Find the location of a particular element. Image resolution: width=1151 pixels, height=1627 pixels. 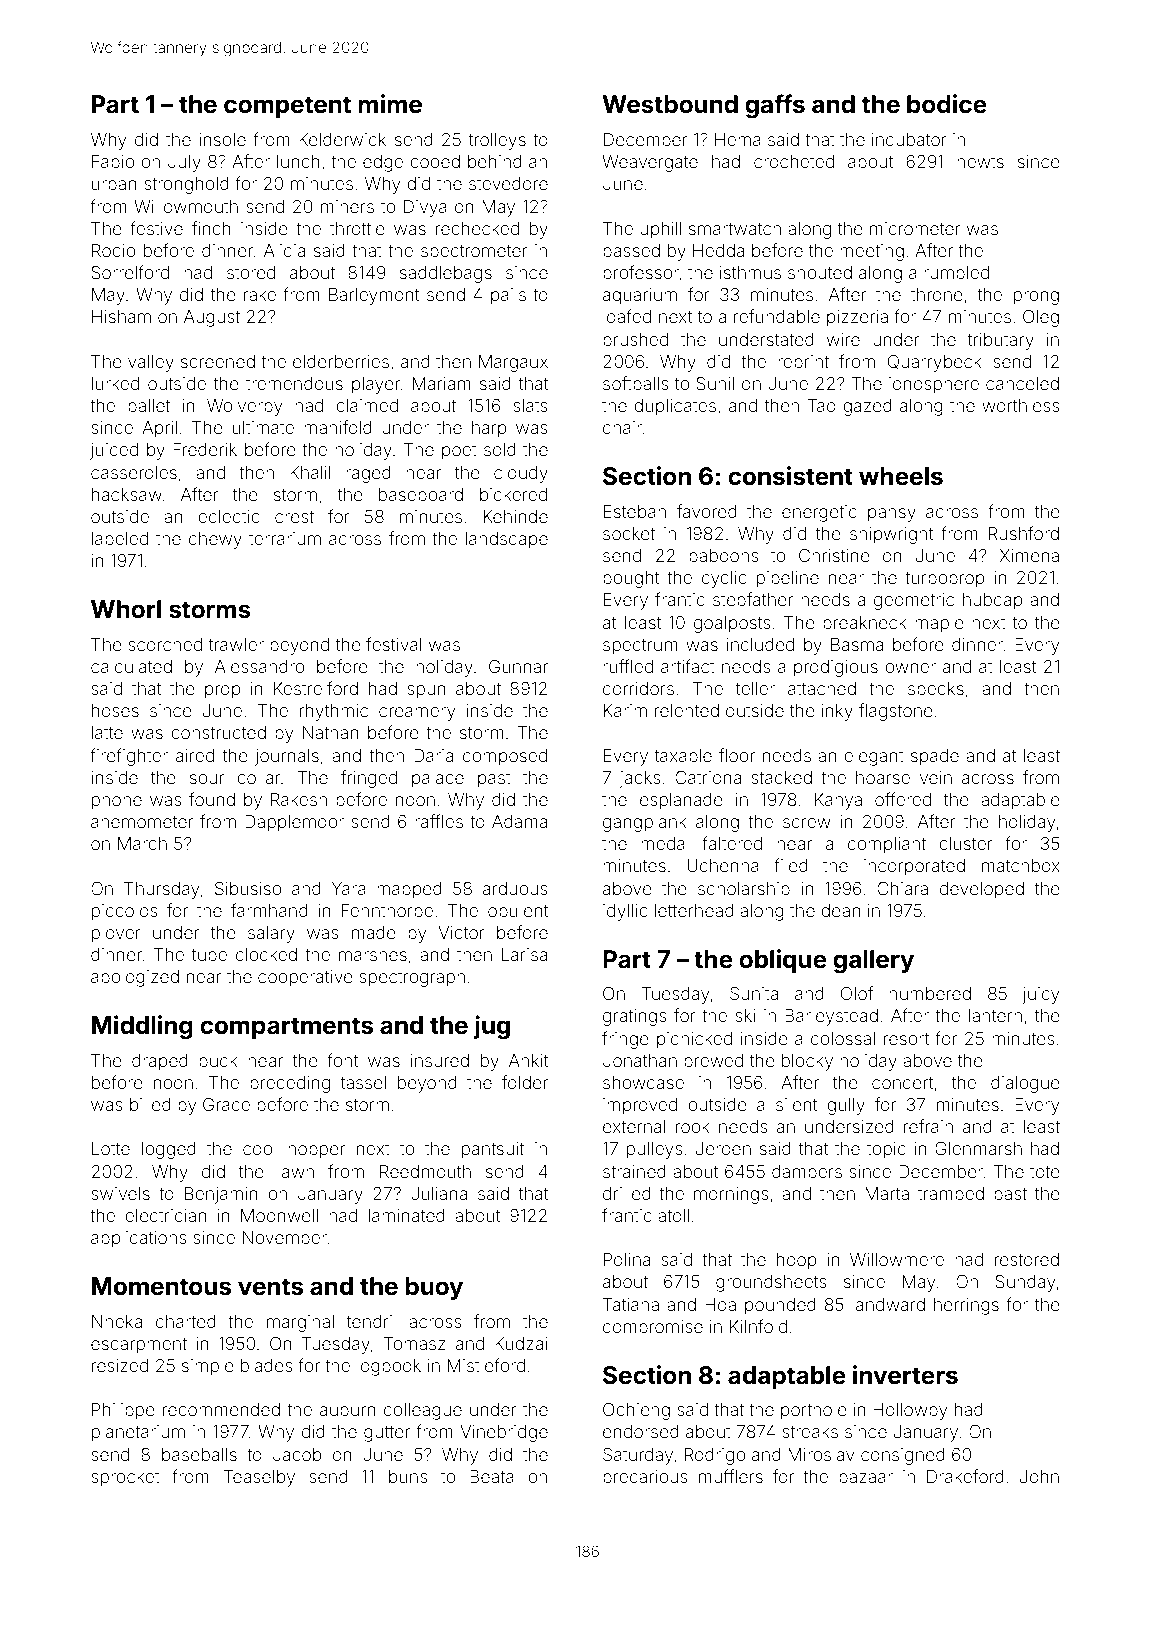

gaffs is located at coordinates (775, 106).
